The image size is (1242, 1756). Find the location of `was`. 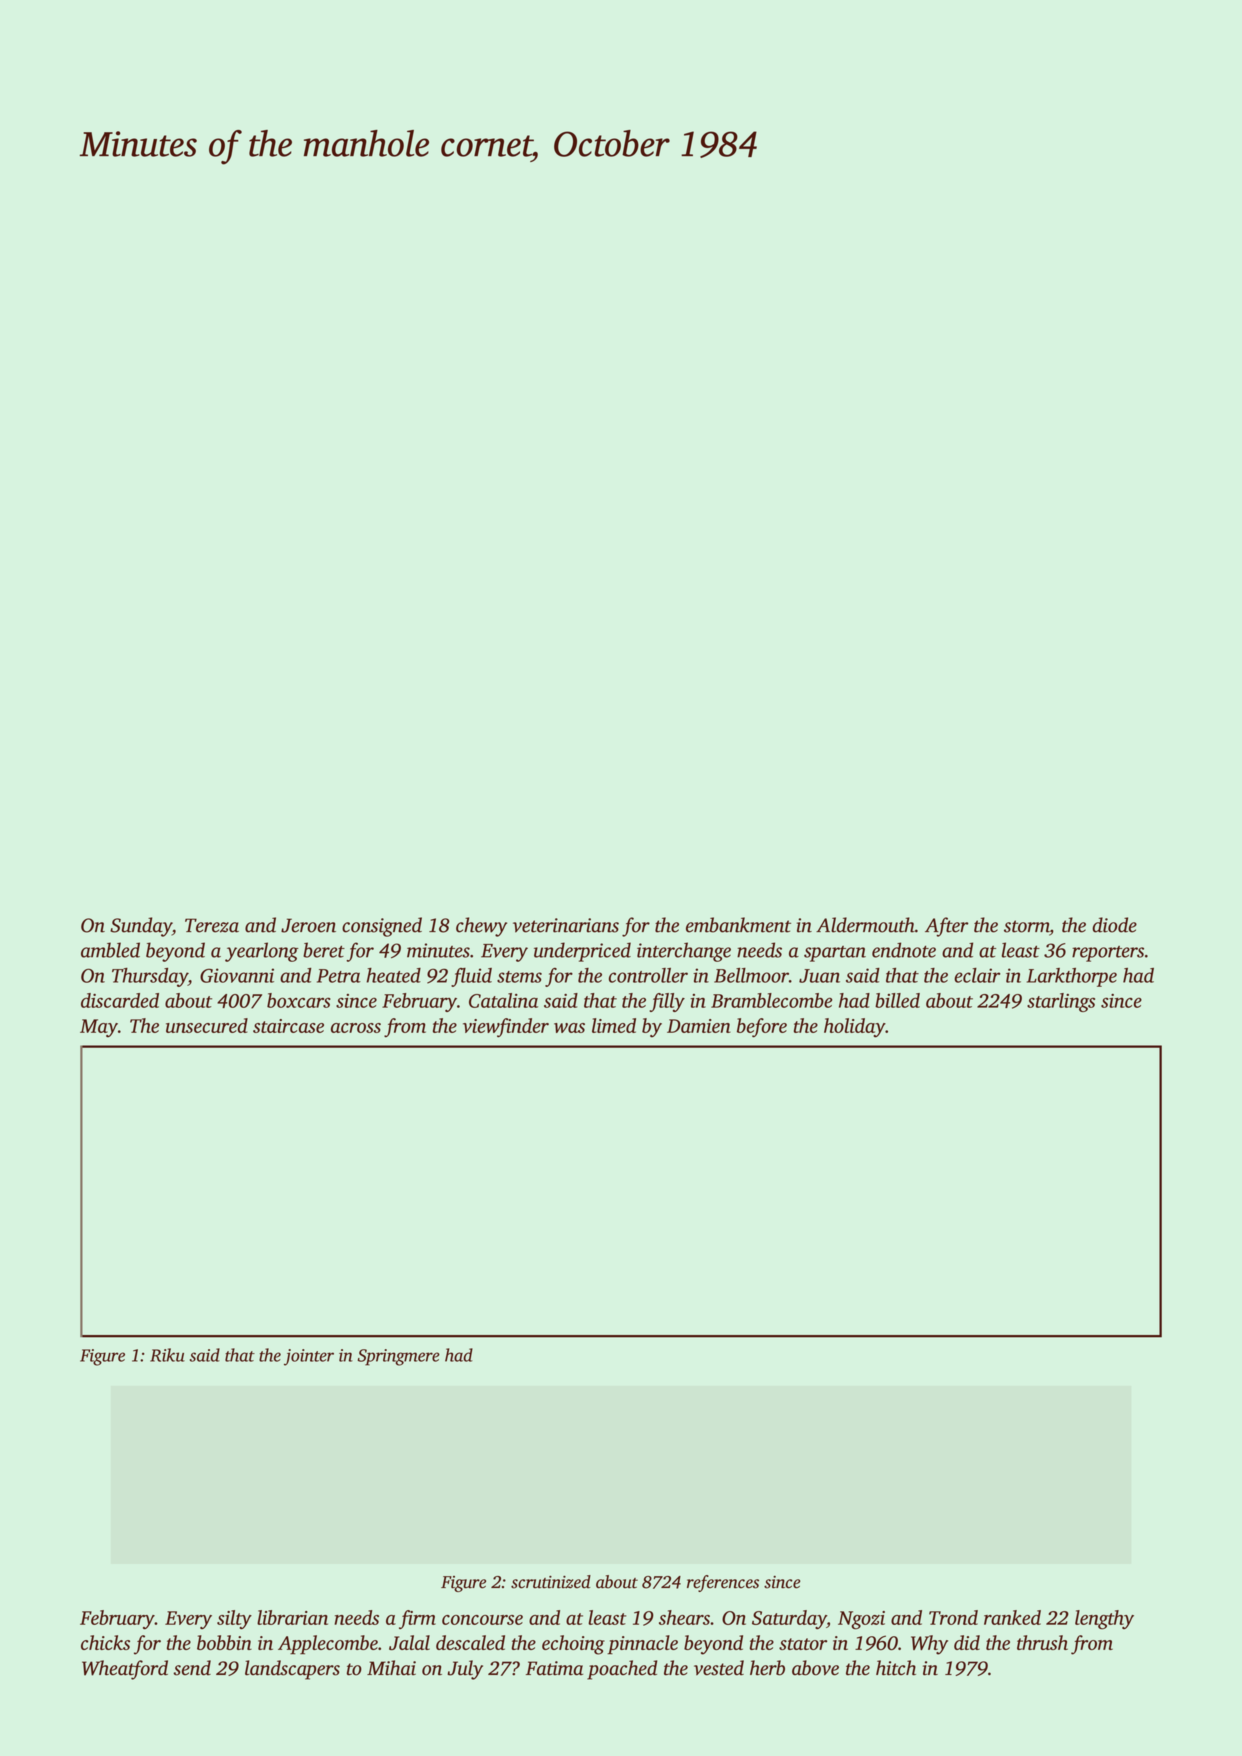

was is located at coordinates (569, 1028).
